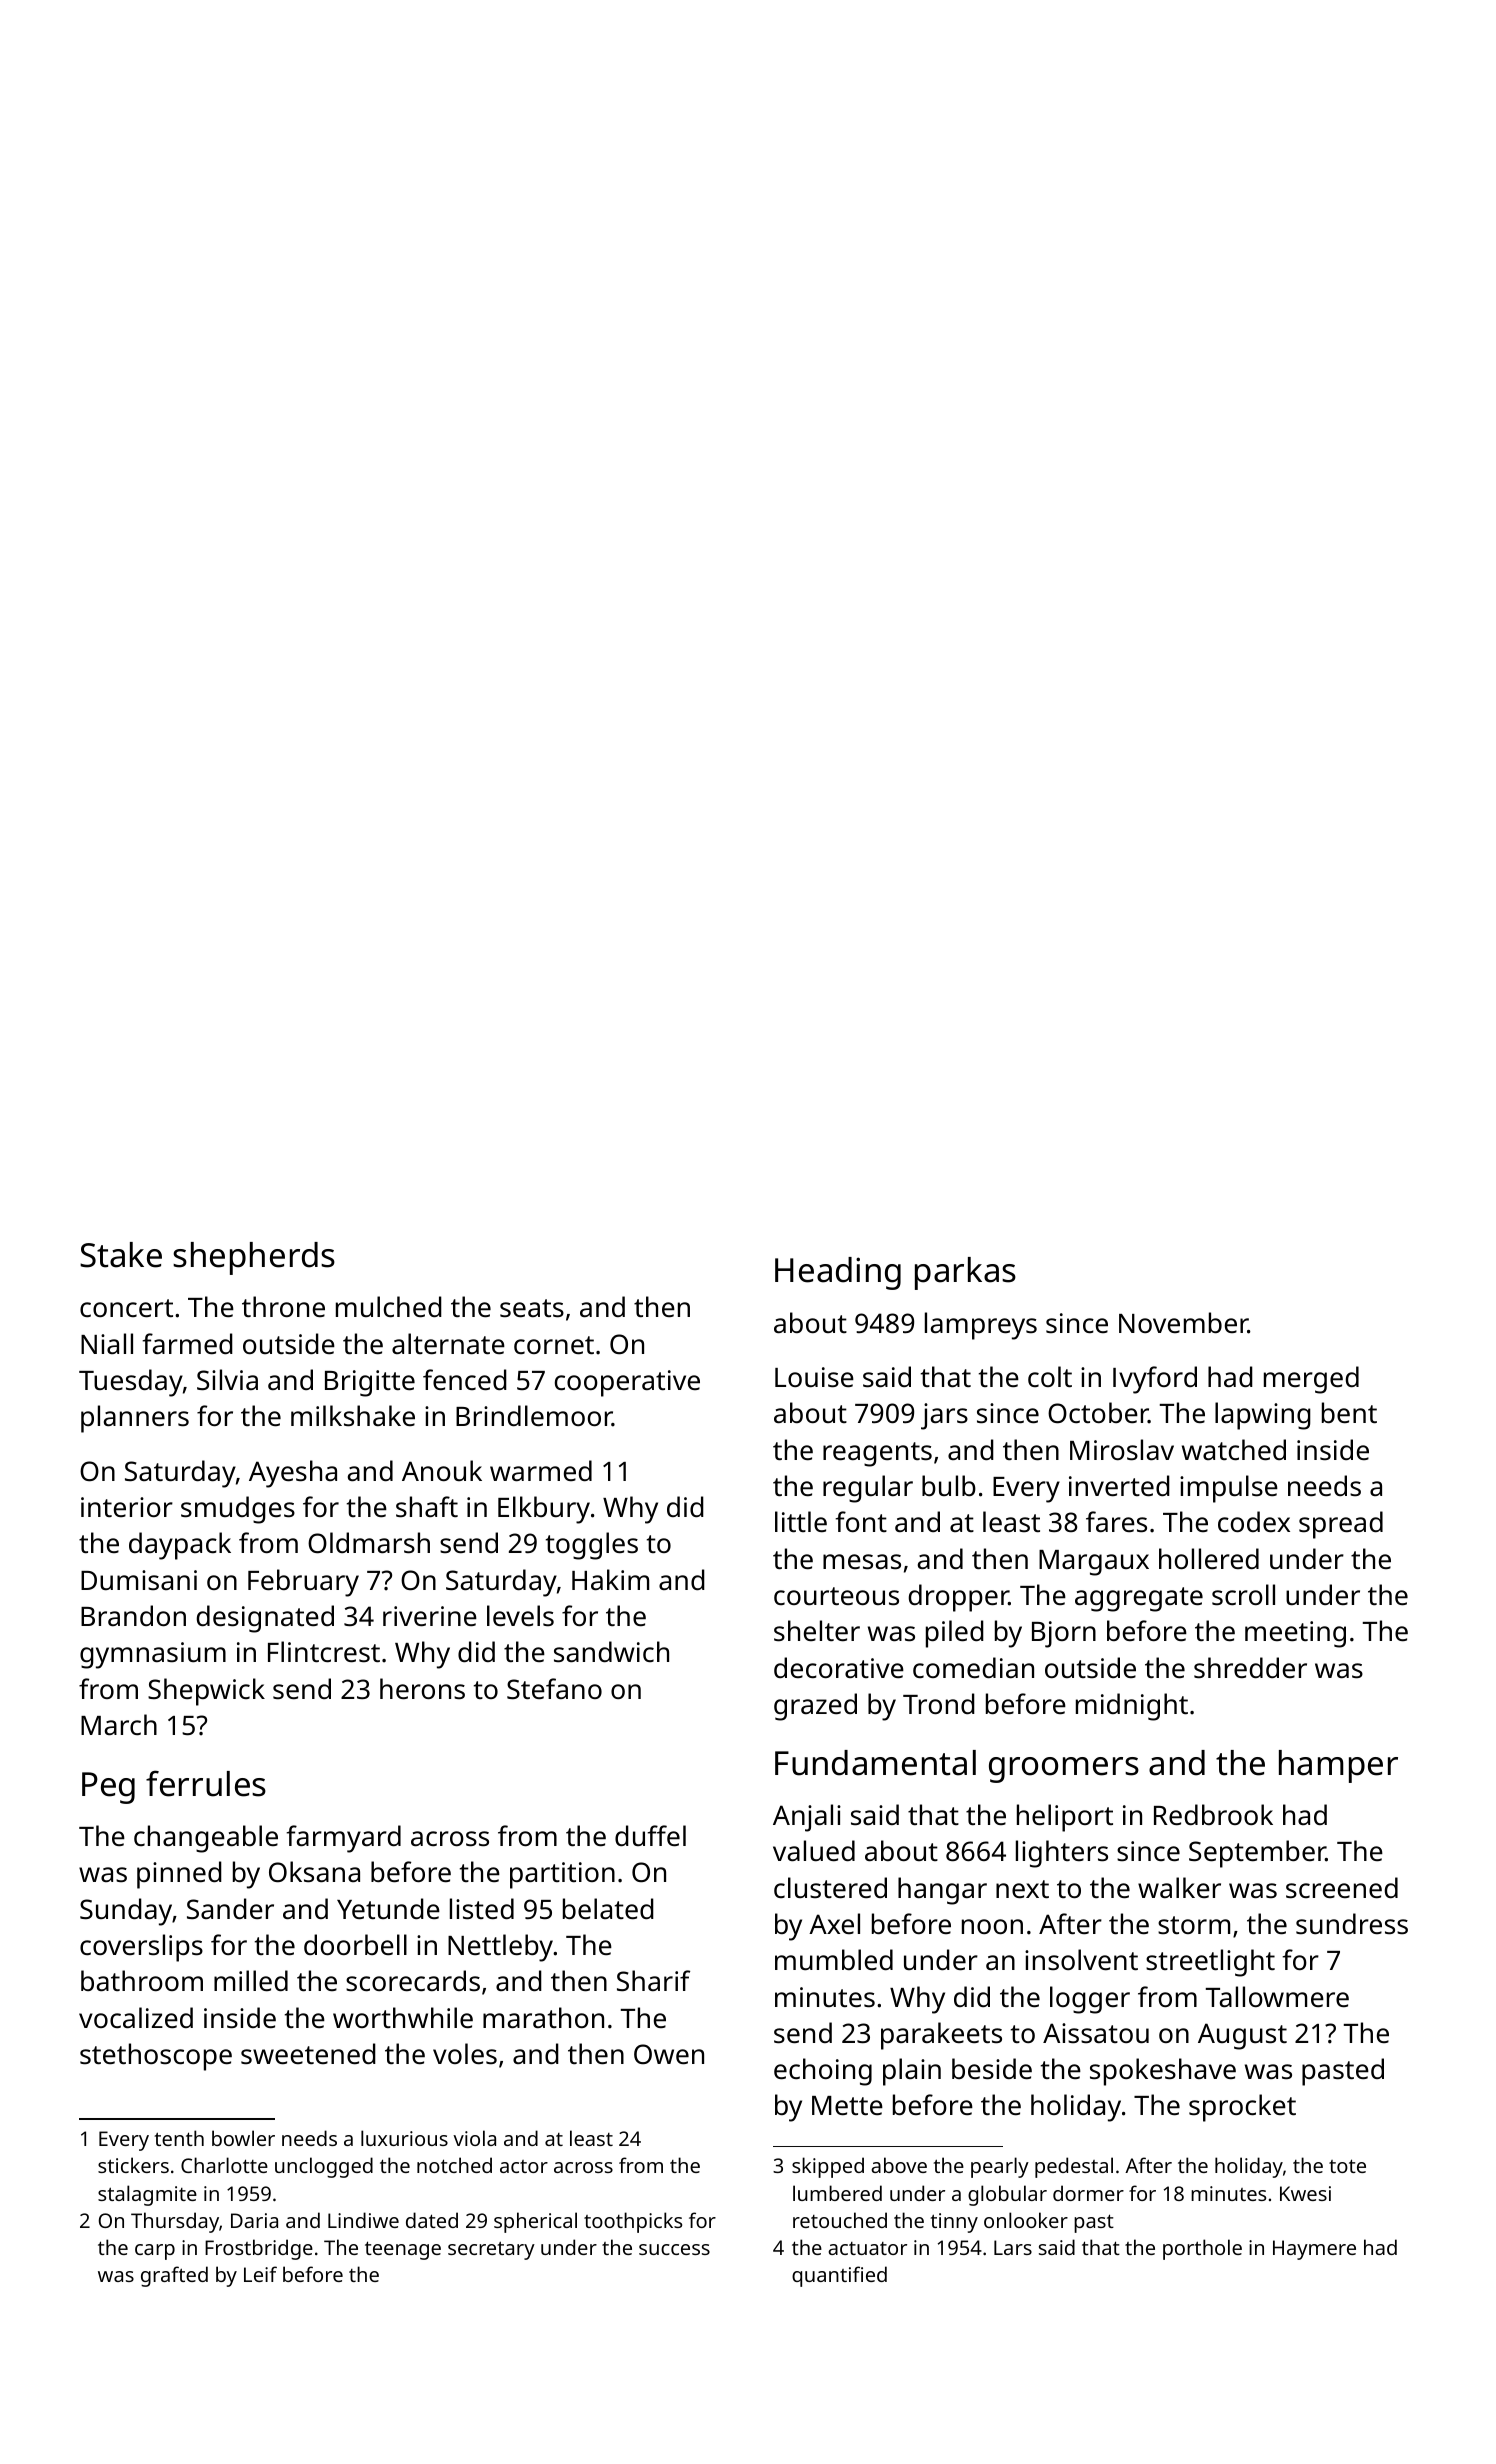  What do you see at coordinates (1349, 1413) in the document?
I see `bent` at bounding box center [1349, 1413].
